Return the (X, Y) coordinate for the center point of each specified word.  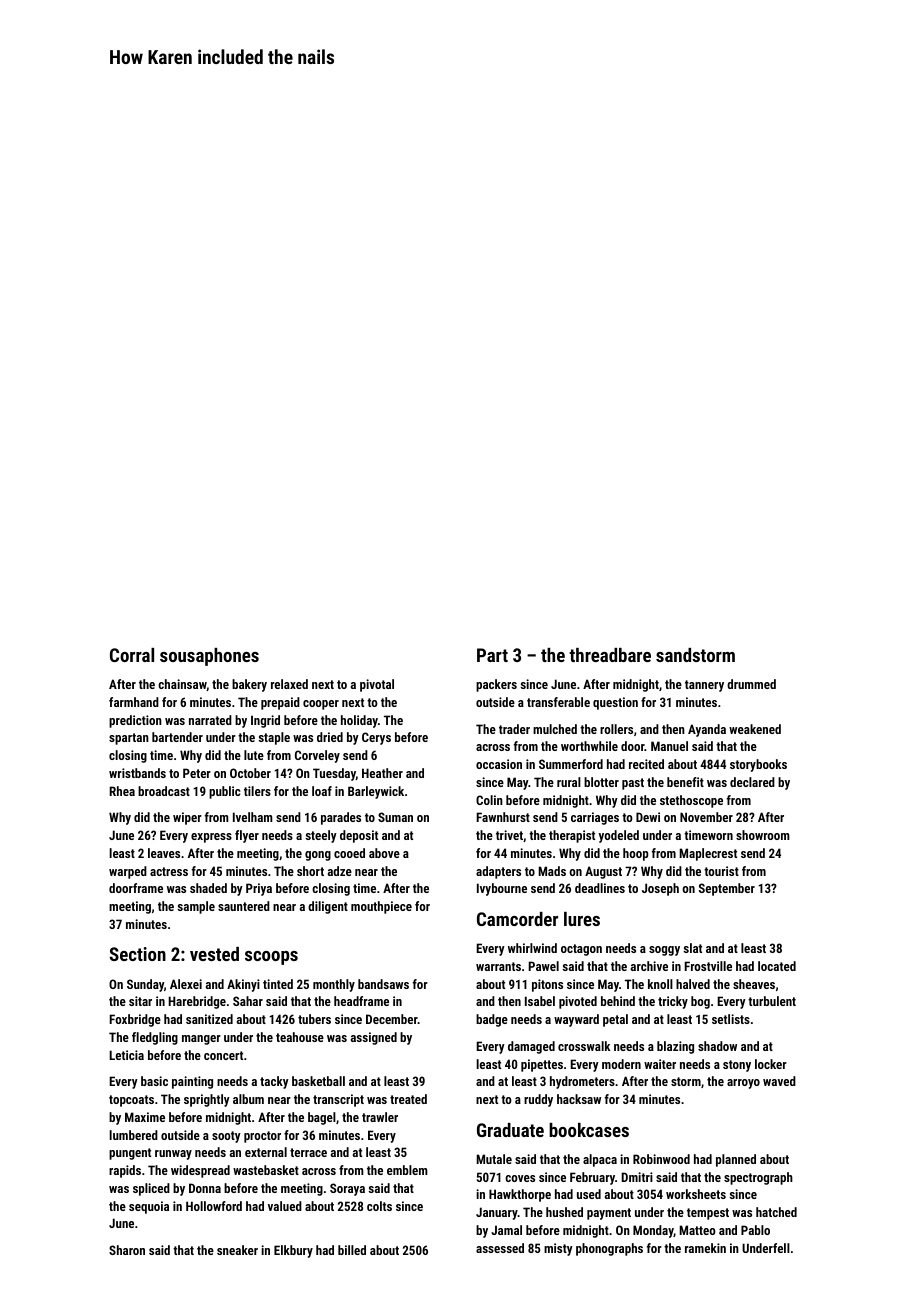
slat (692, 948)
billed (352, 1250)
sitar (140, 1001)
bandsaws (383, 984)
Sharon (127, 1250)
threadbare (610, 655)
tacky (274, 1082)
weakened (755, 729)
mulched (555, 729)
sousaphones (209, 657)
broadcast (164, 791)
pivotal (377, 685)
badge (492, 1020)
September (727, 889)
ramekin (705, 1248)
